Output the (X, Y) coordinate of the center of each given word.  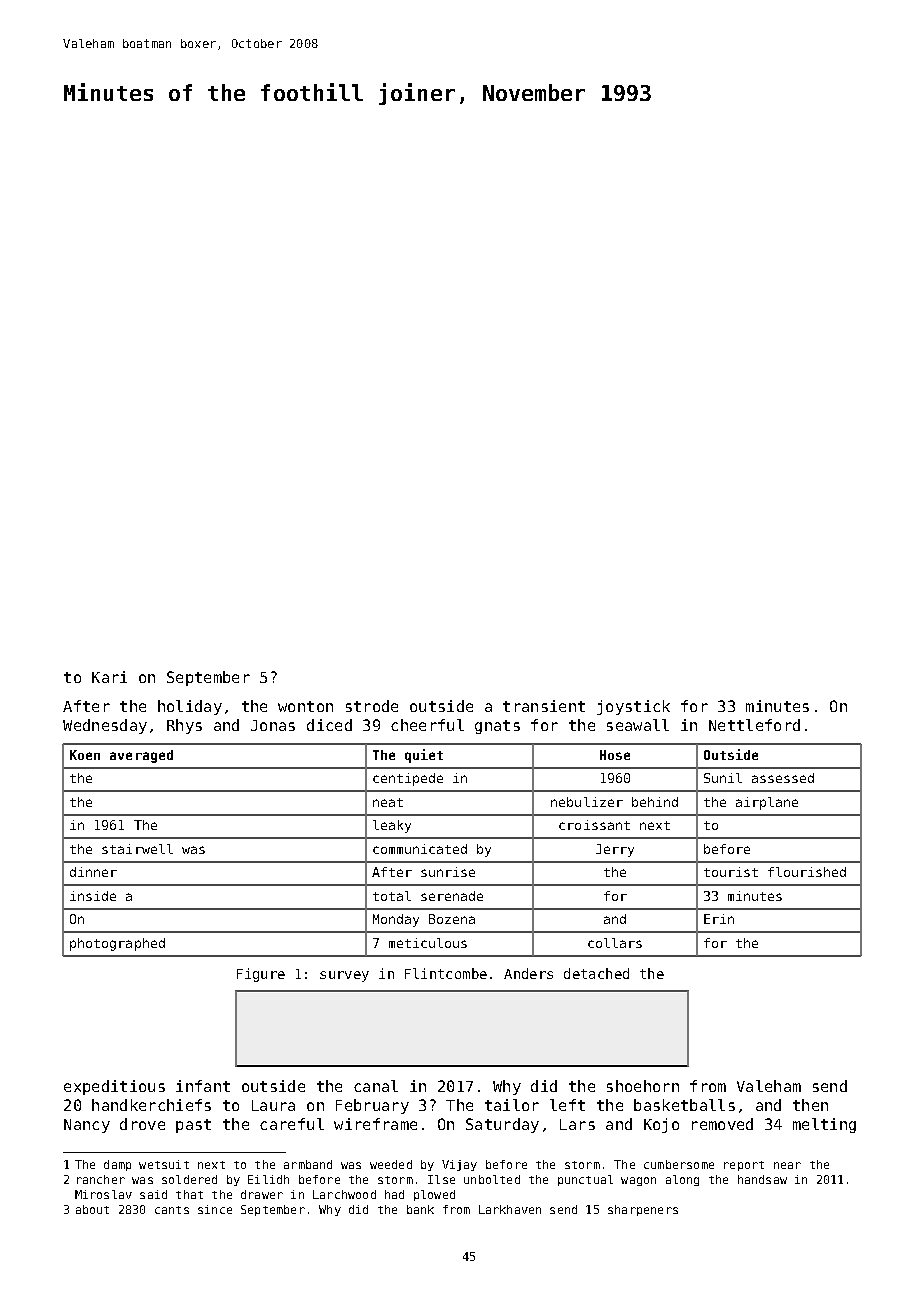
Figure (261, 975)
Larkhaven (510, 1209)
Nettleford (754, 725)
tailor (512, 1105)
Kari (109, 677)
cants (172, 1210)
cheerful (427, 725)
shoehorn (643, 1086)
